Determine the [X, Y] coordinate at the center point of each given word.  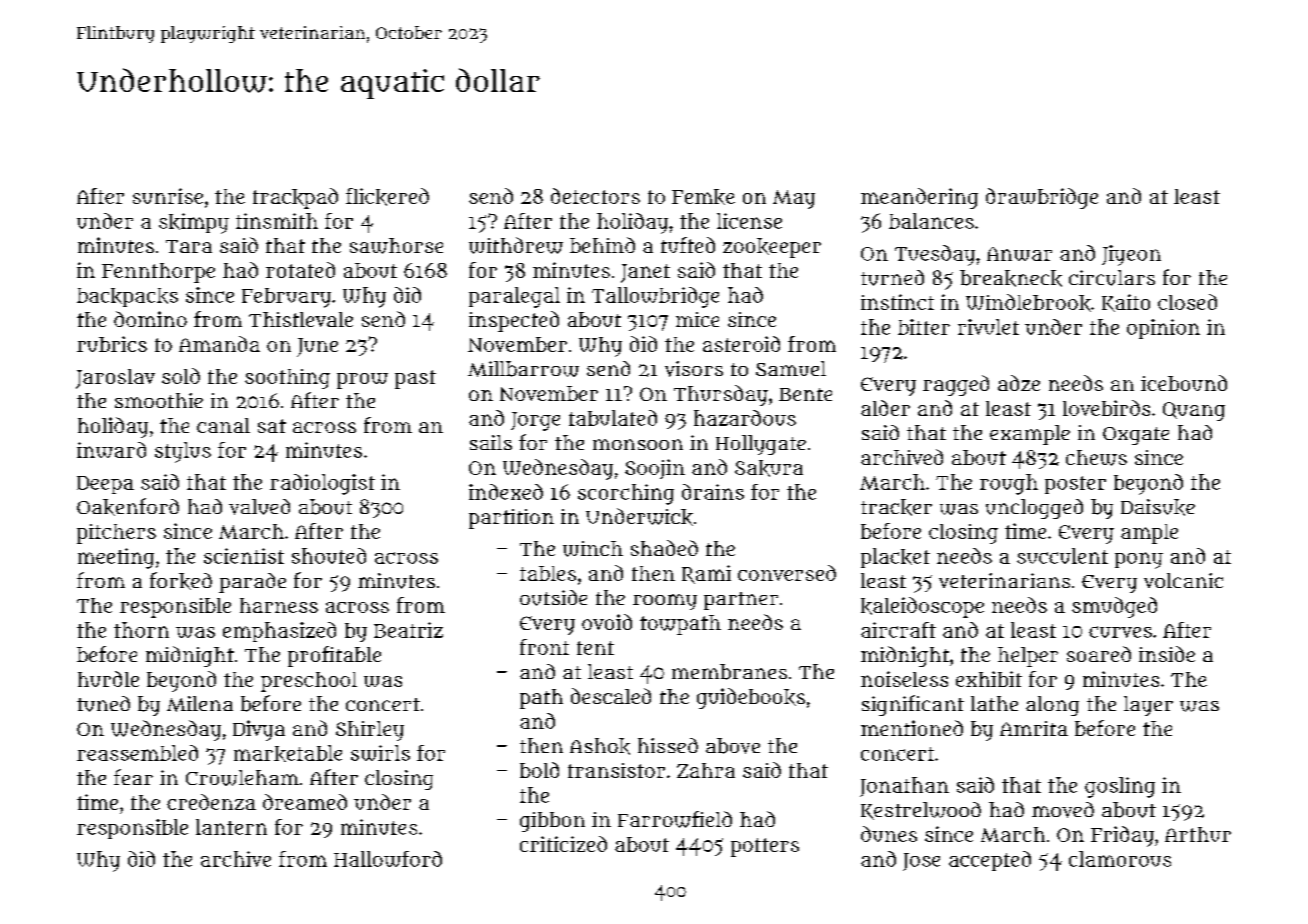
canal [223, 425]
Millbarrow [523, 369]
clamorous [1120, 859]
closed [1187, 302]
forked [181, 581]
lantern [231, 827]
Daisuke [1158, 507]
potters [765, 847]
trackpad [295, 198]
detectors [595, 196]
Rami [706, 574]
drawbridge [1042, 198]
